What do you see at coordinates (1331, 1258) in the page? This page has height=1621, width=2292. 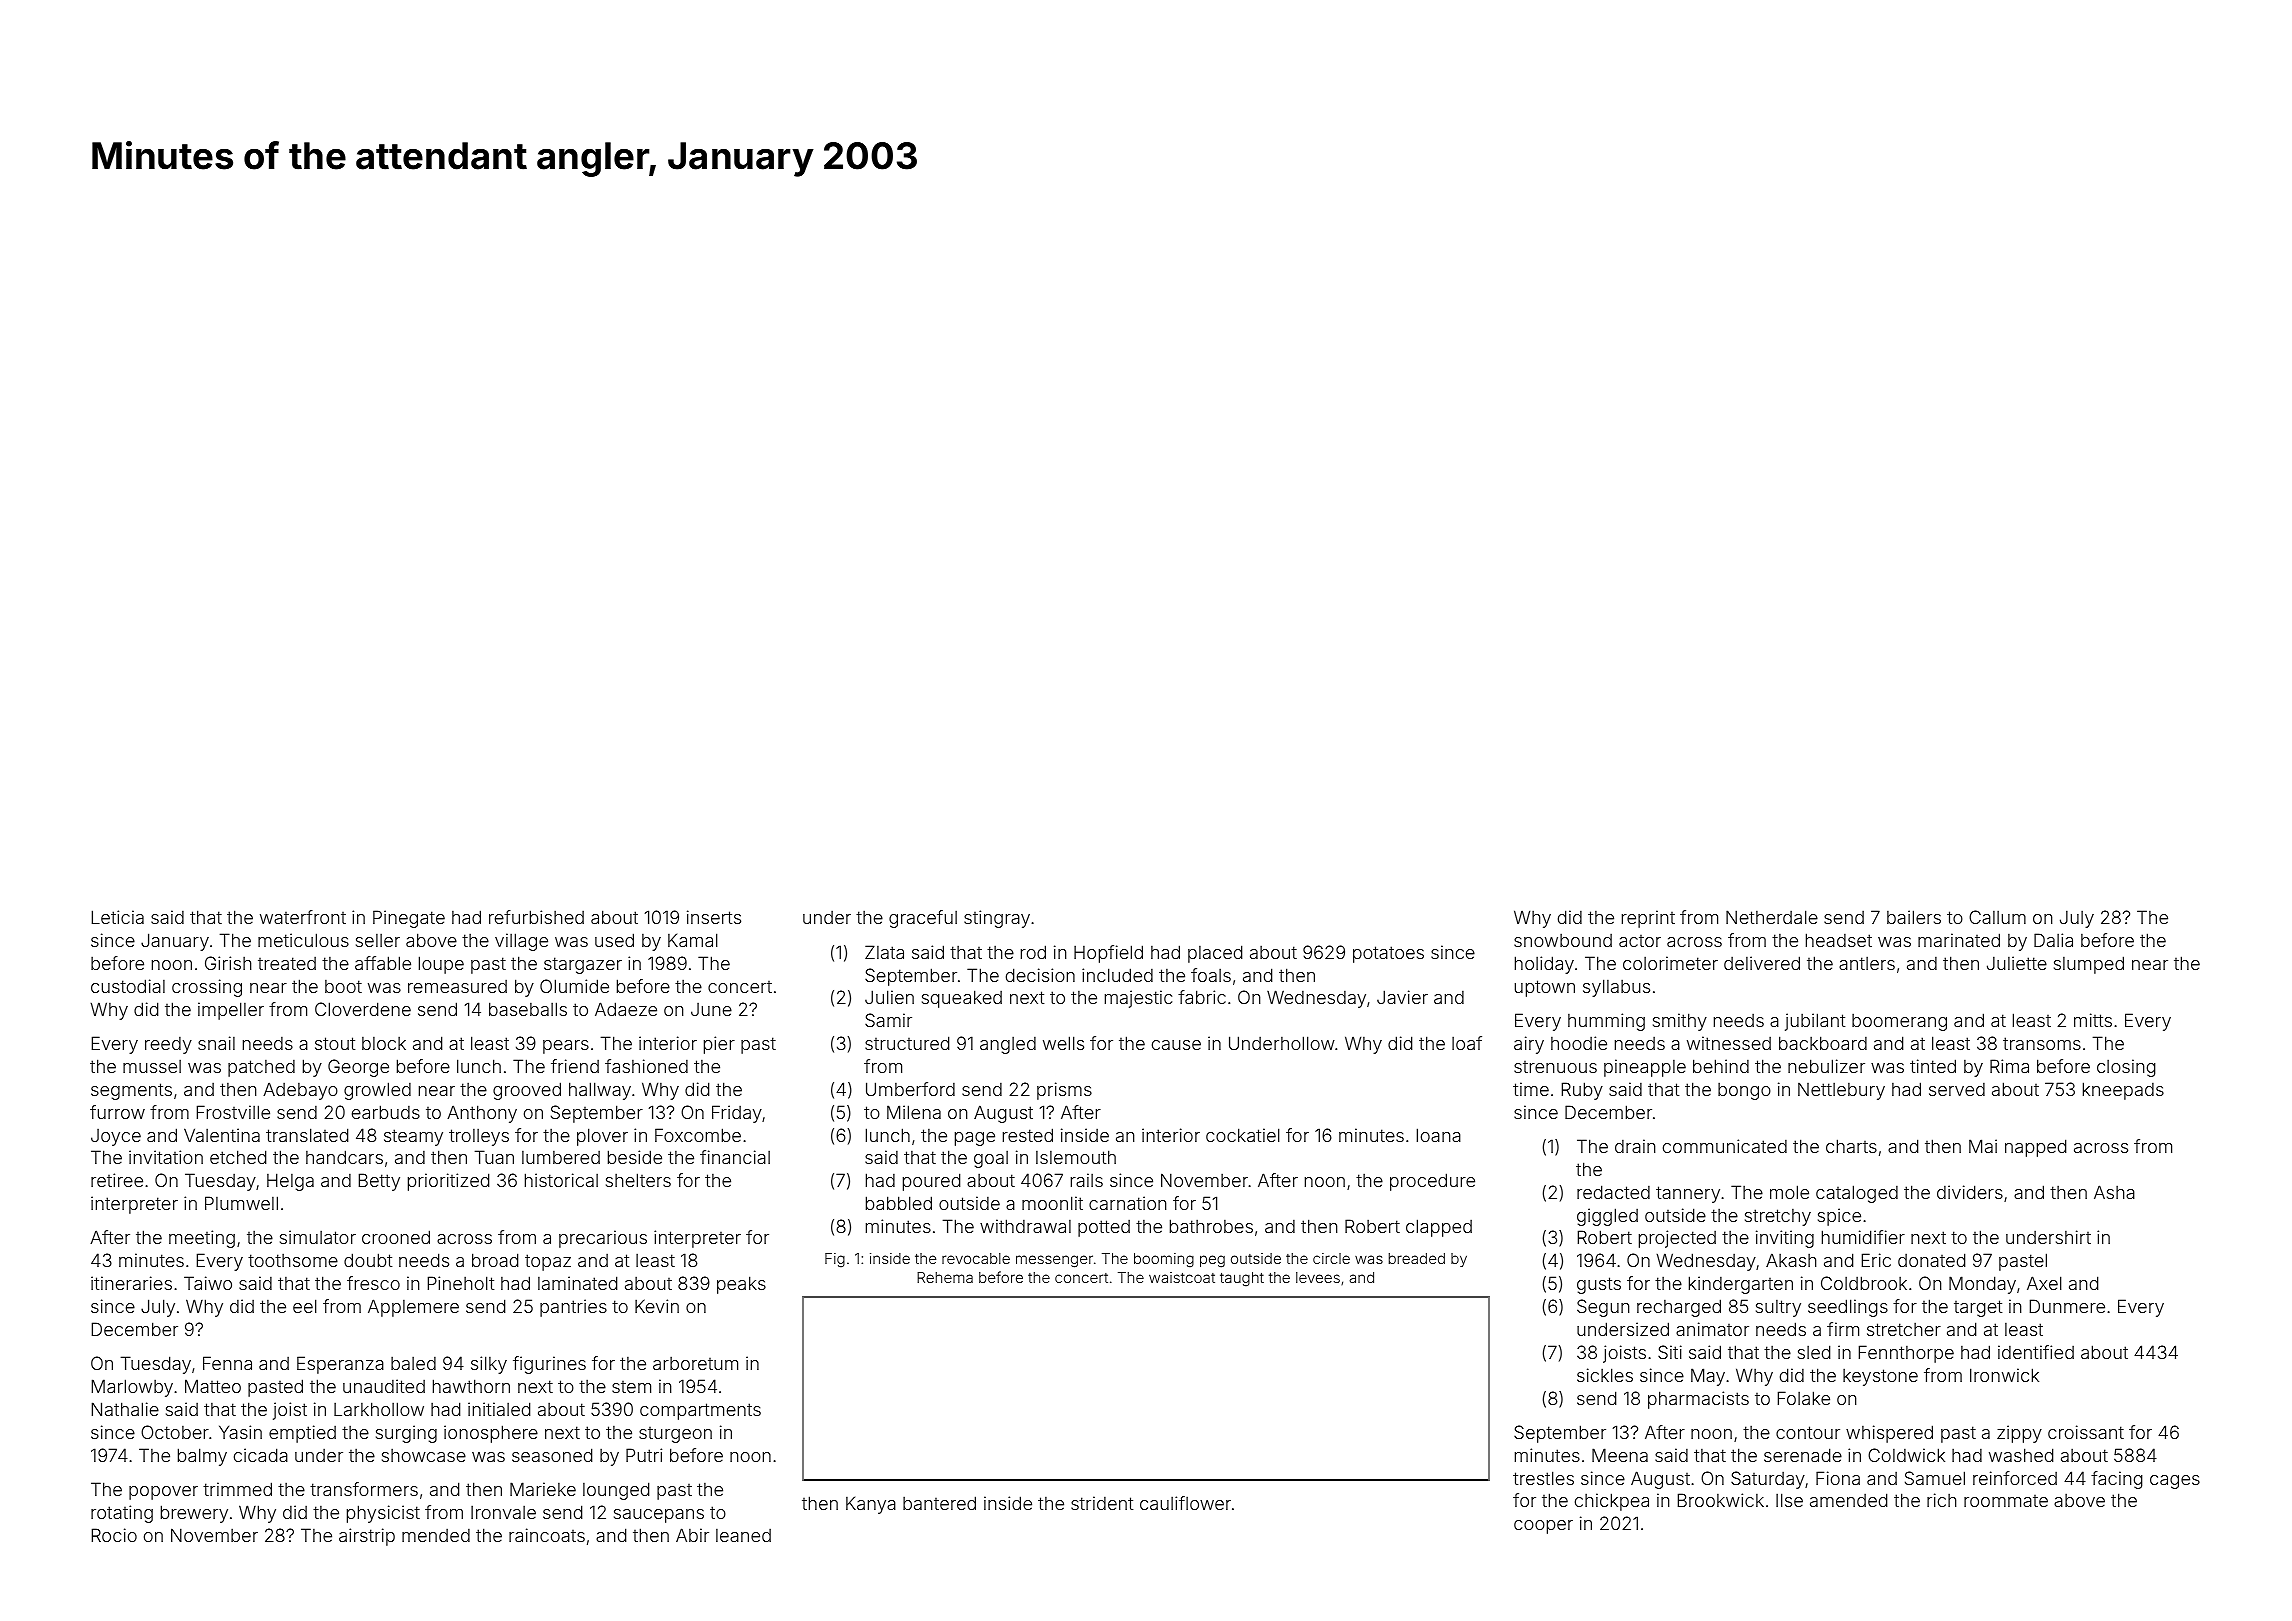 I see `circle` at bounding box center [1331, 1258].
